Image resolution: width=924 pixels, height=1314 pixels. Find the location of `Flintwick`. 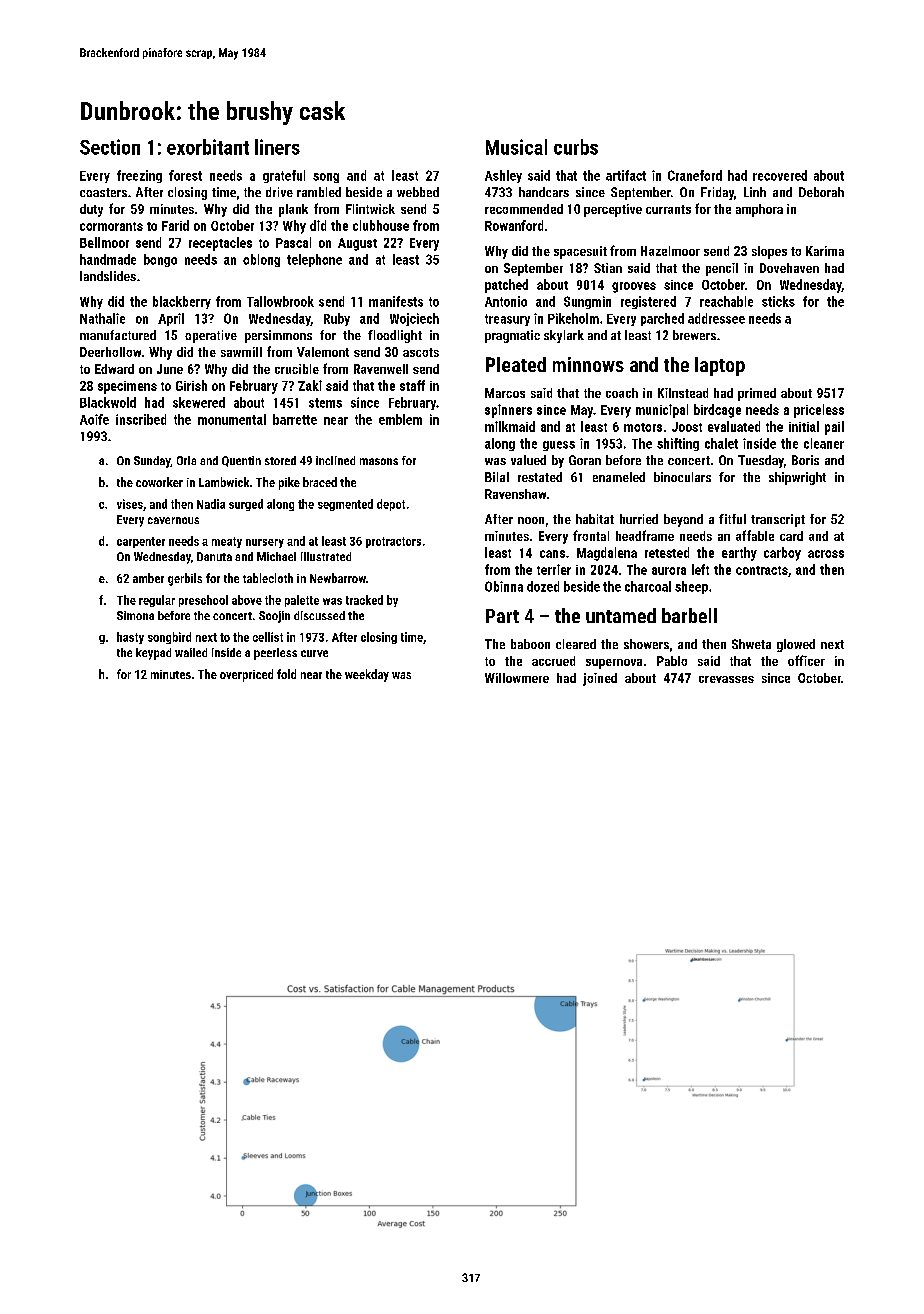

Flintwick is located at coordinates (370, 209).
